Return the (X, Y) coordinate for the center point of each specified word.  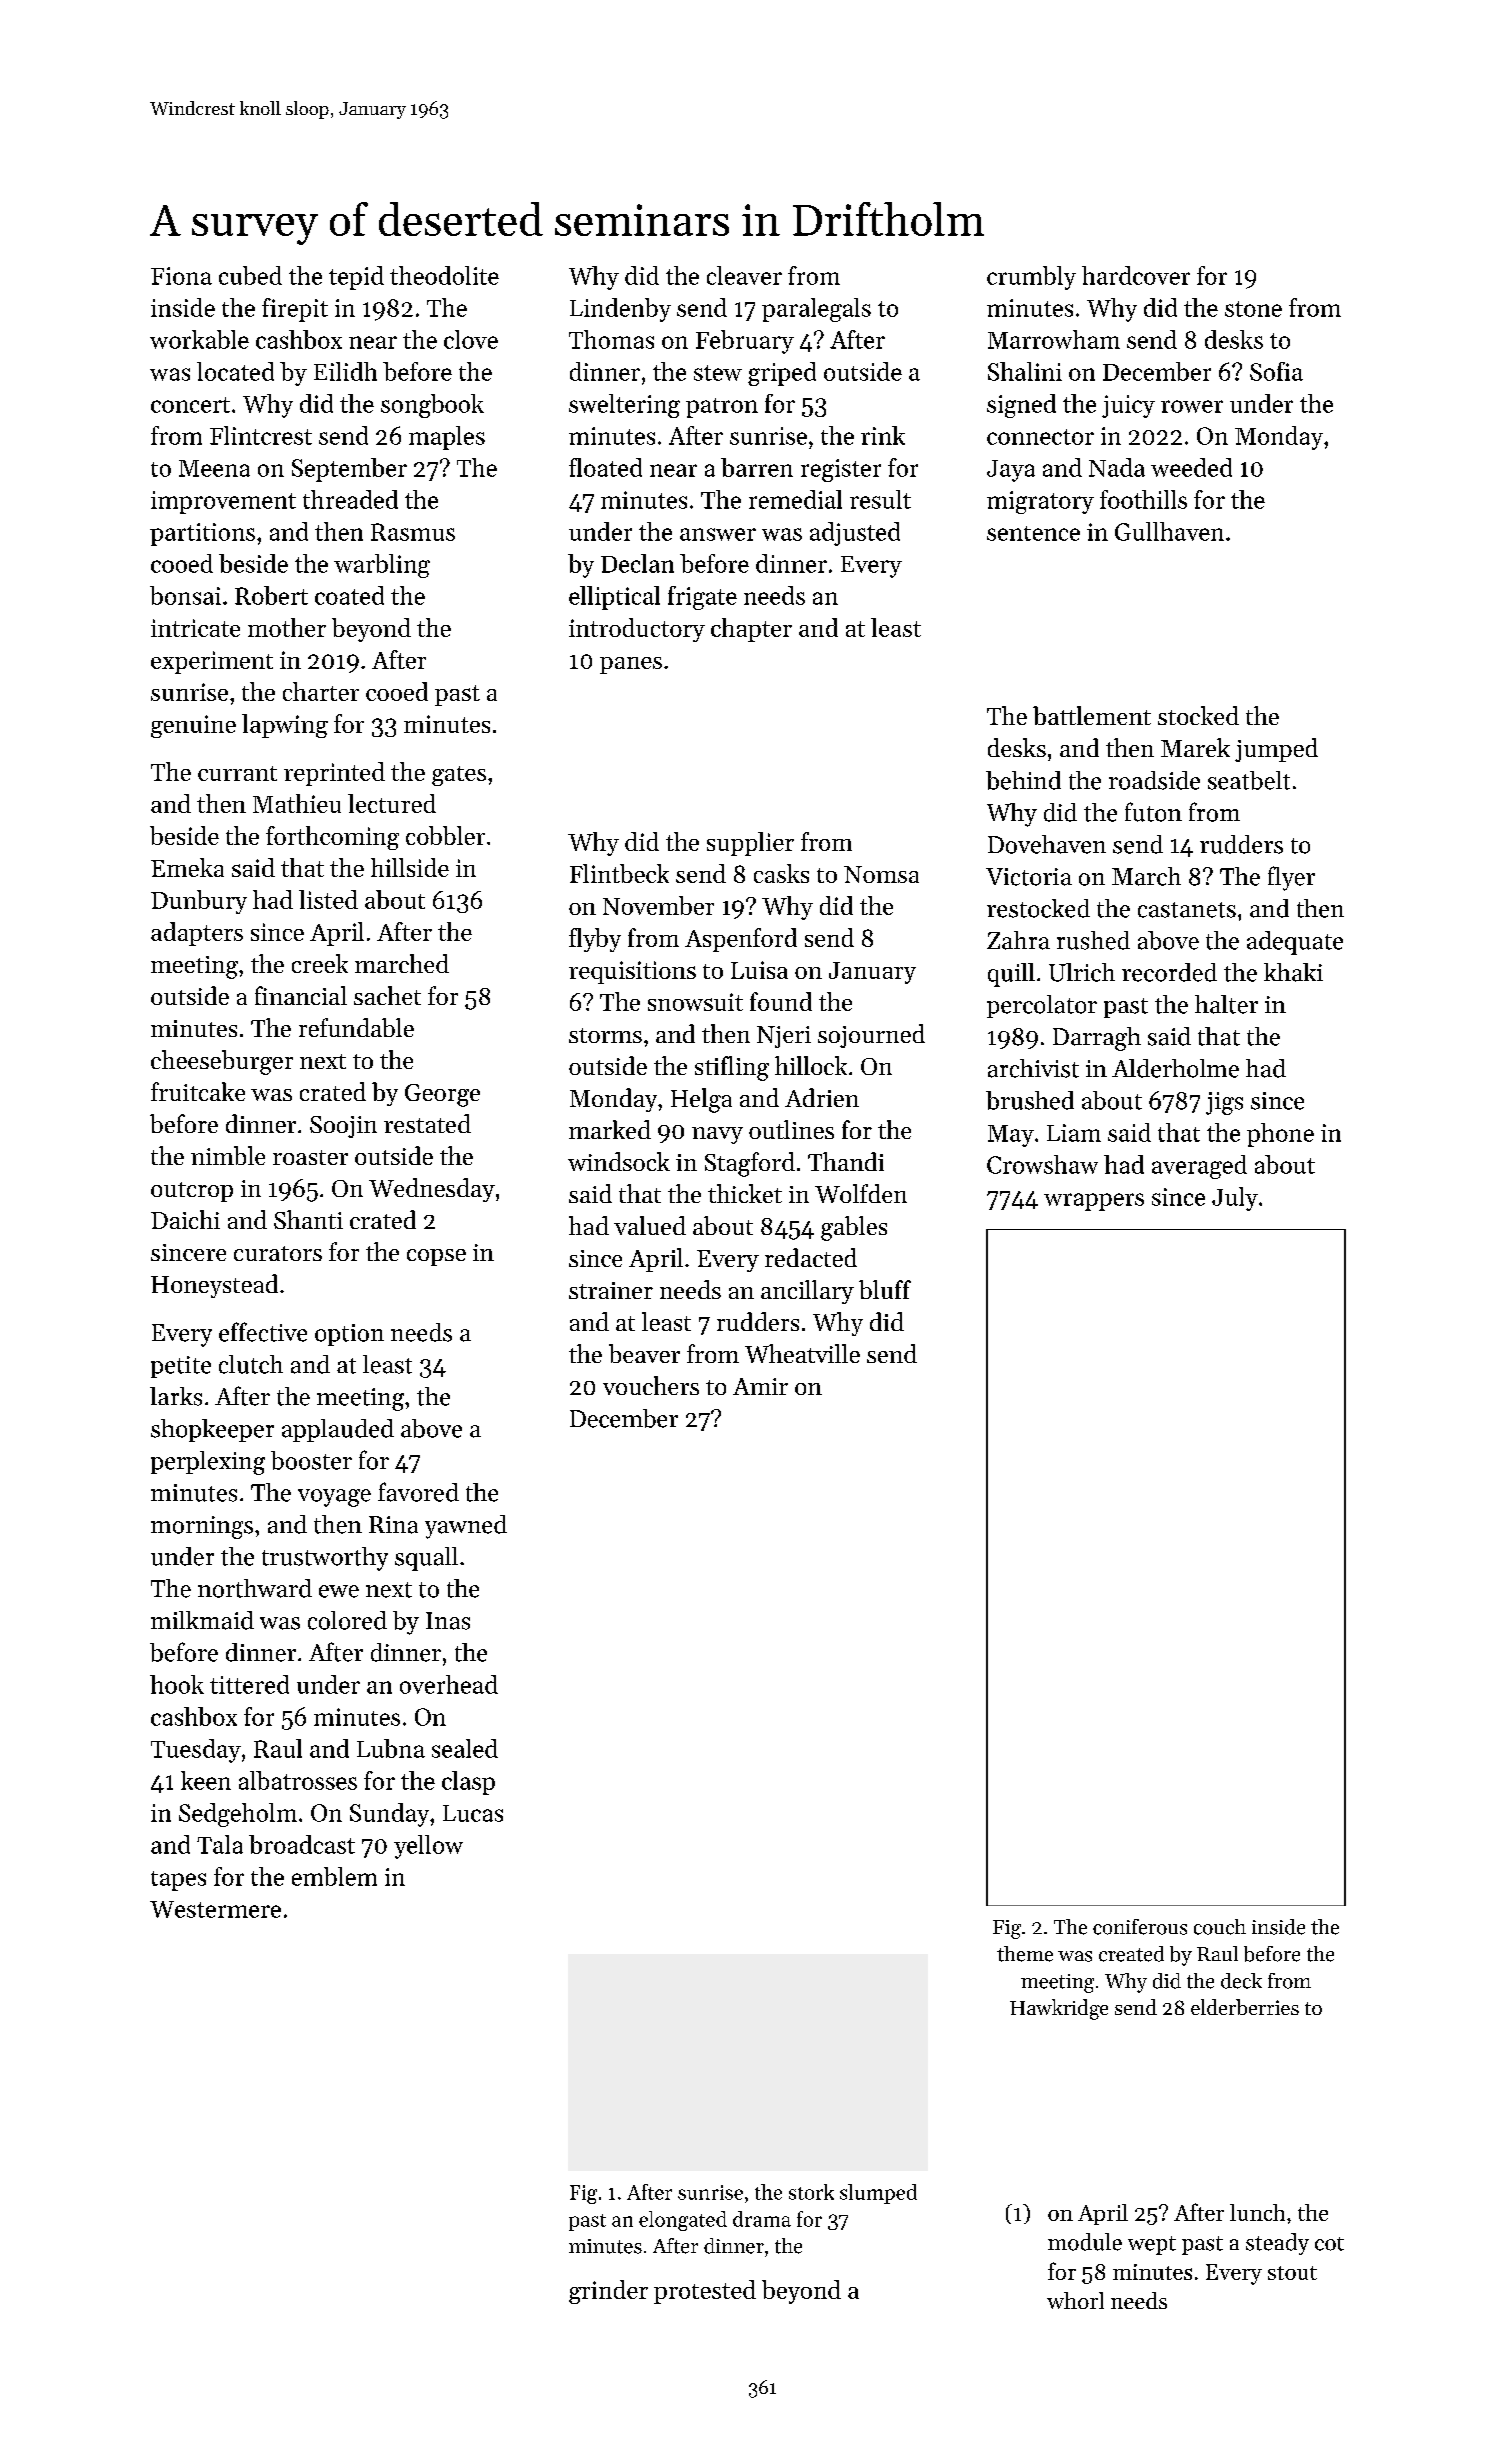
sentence (1033, 533)
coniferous (1140, 1927)
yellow (428, 1847)
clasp (468, 1783)
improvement (223, 502)
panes (631, 665)
